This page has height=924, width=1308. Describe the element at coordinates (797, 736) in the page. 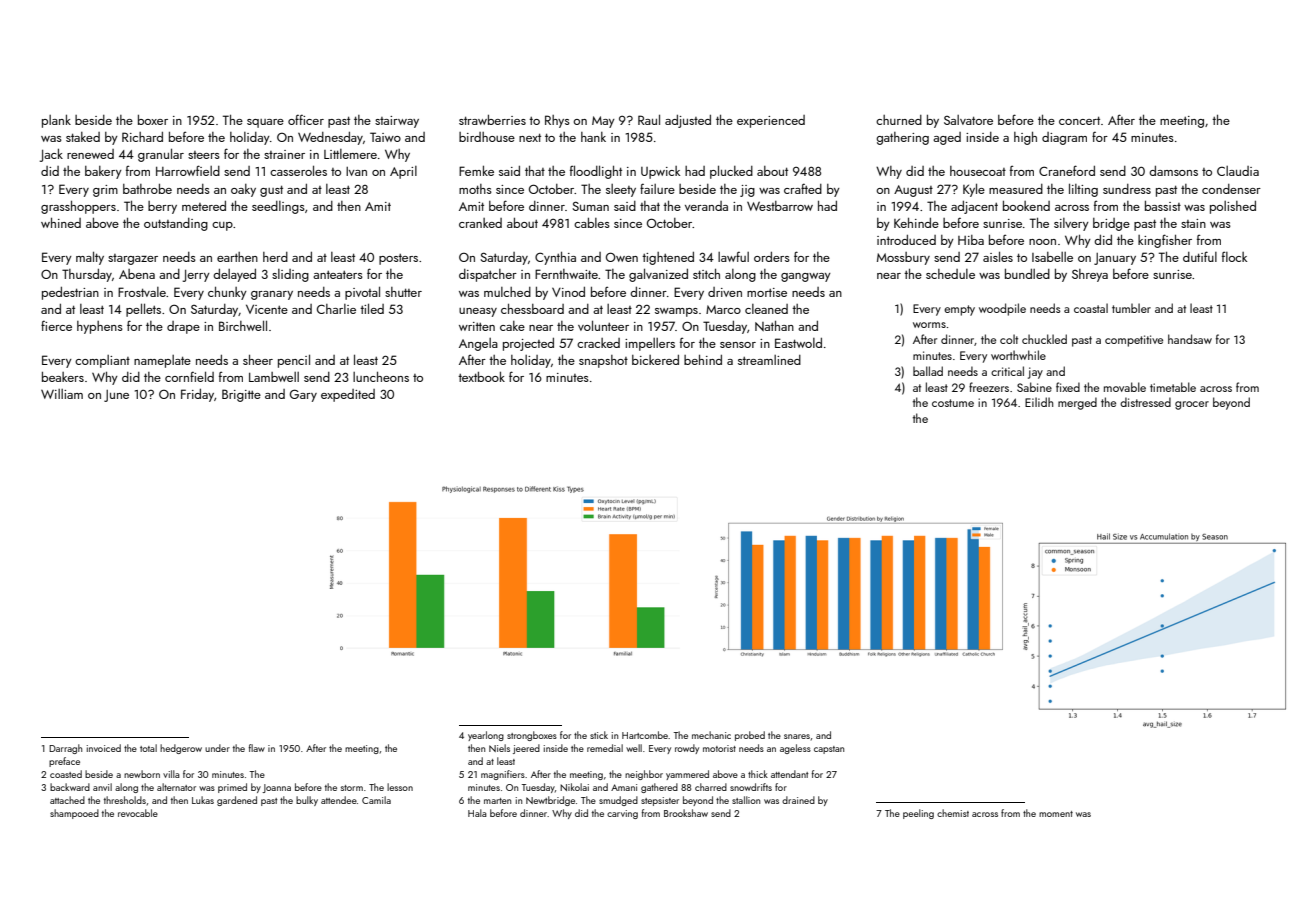

I see `snares` at that location.
